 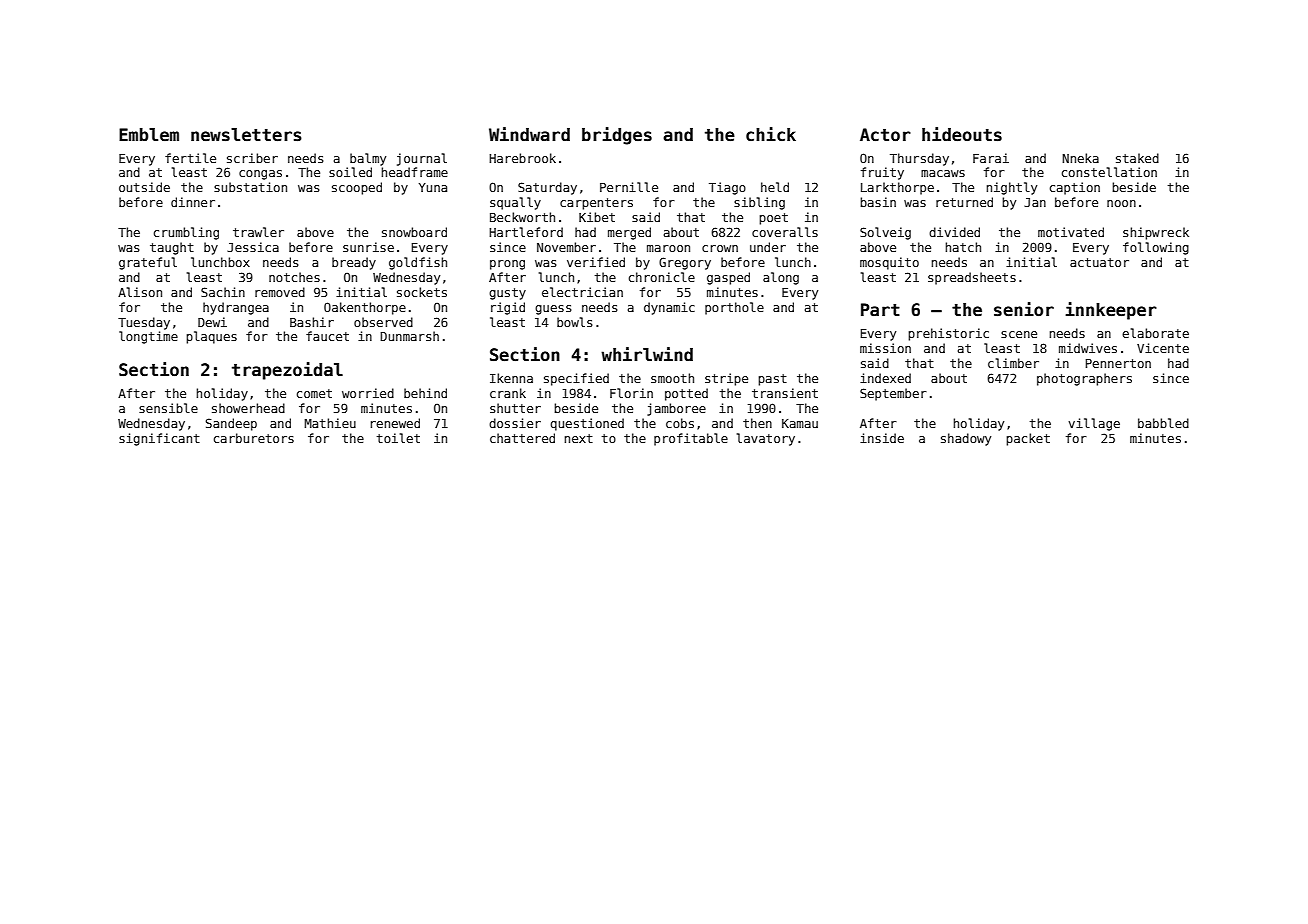 I want to click on scriber, so click(x=252, y=158).
